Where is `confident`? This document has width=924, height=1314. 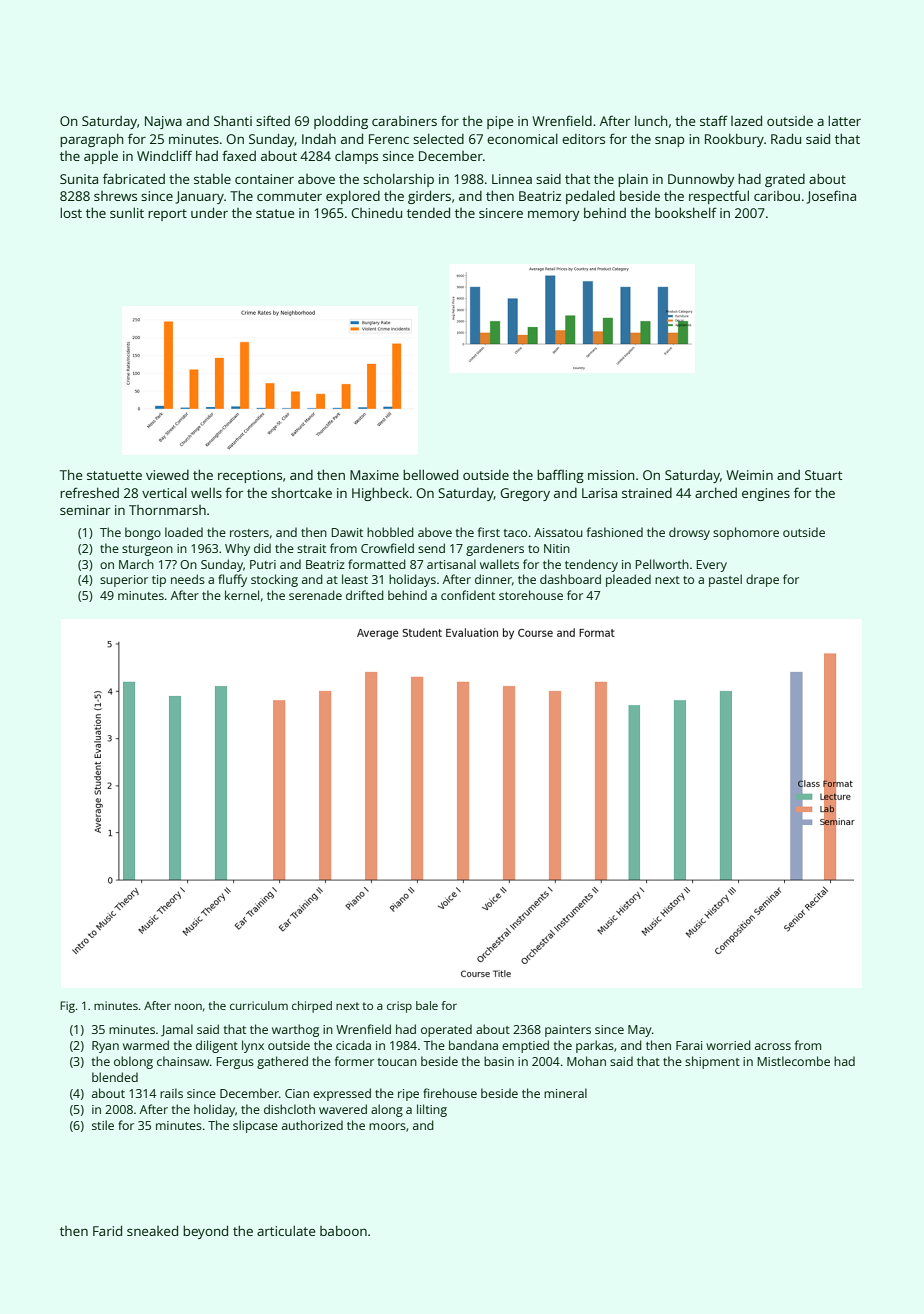
confident is located at coordinates (468, 595).
